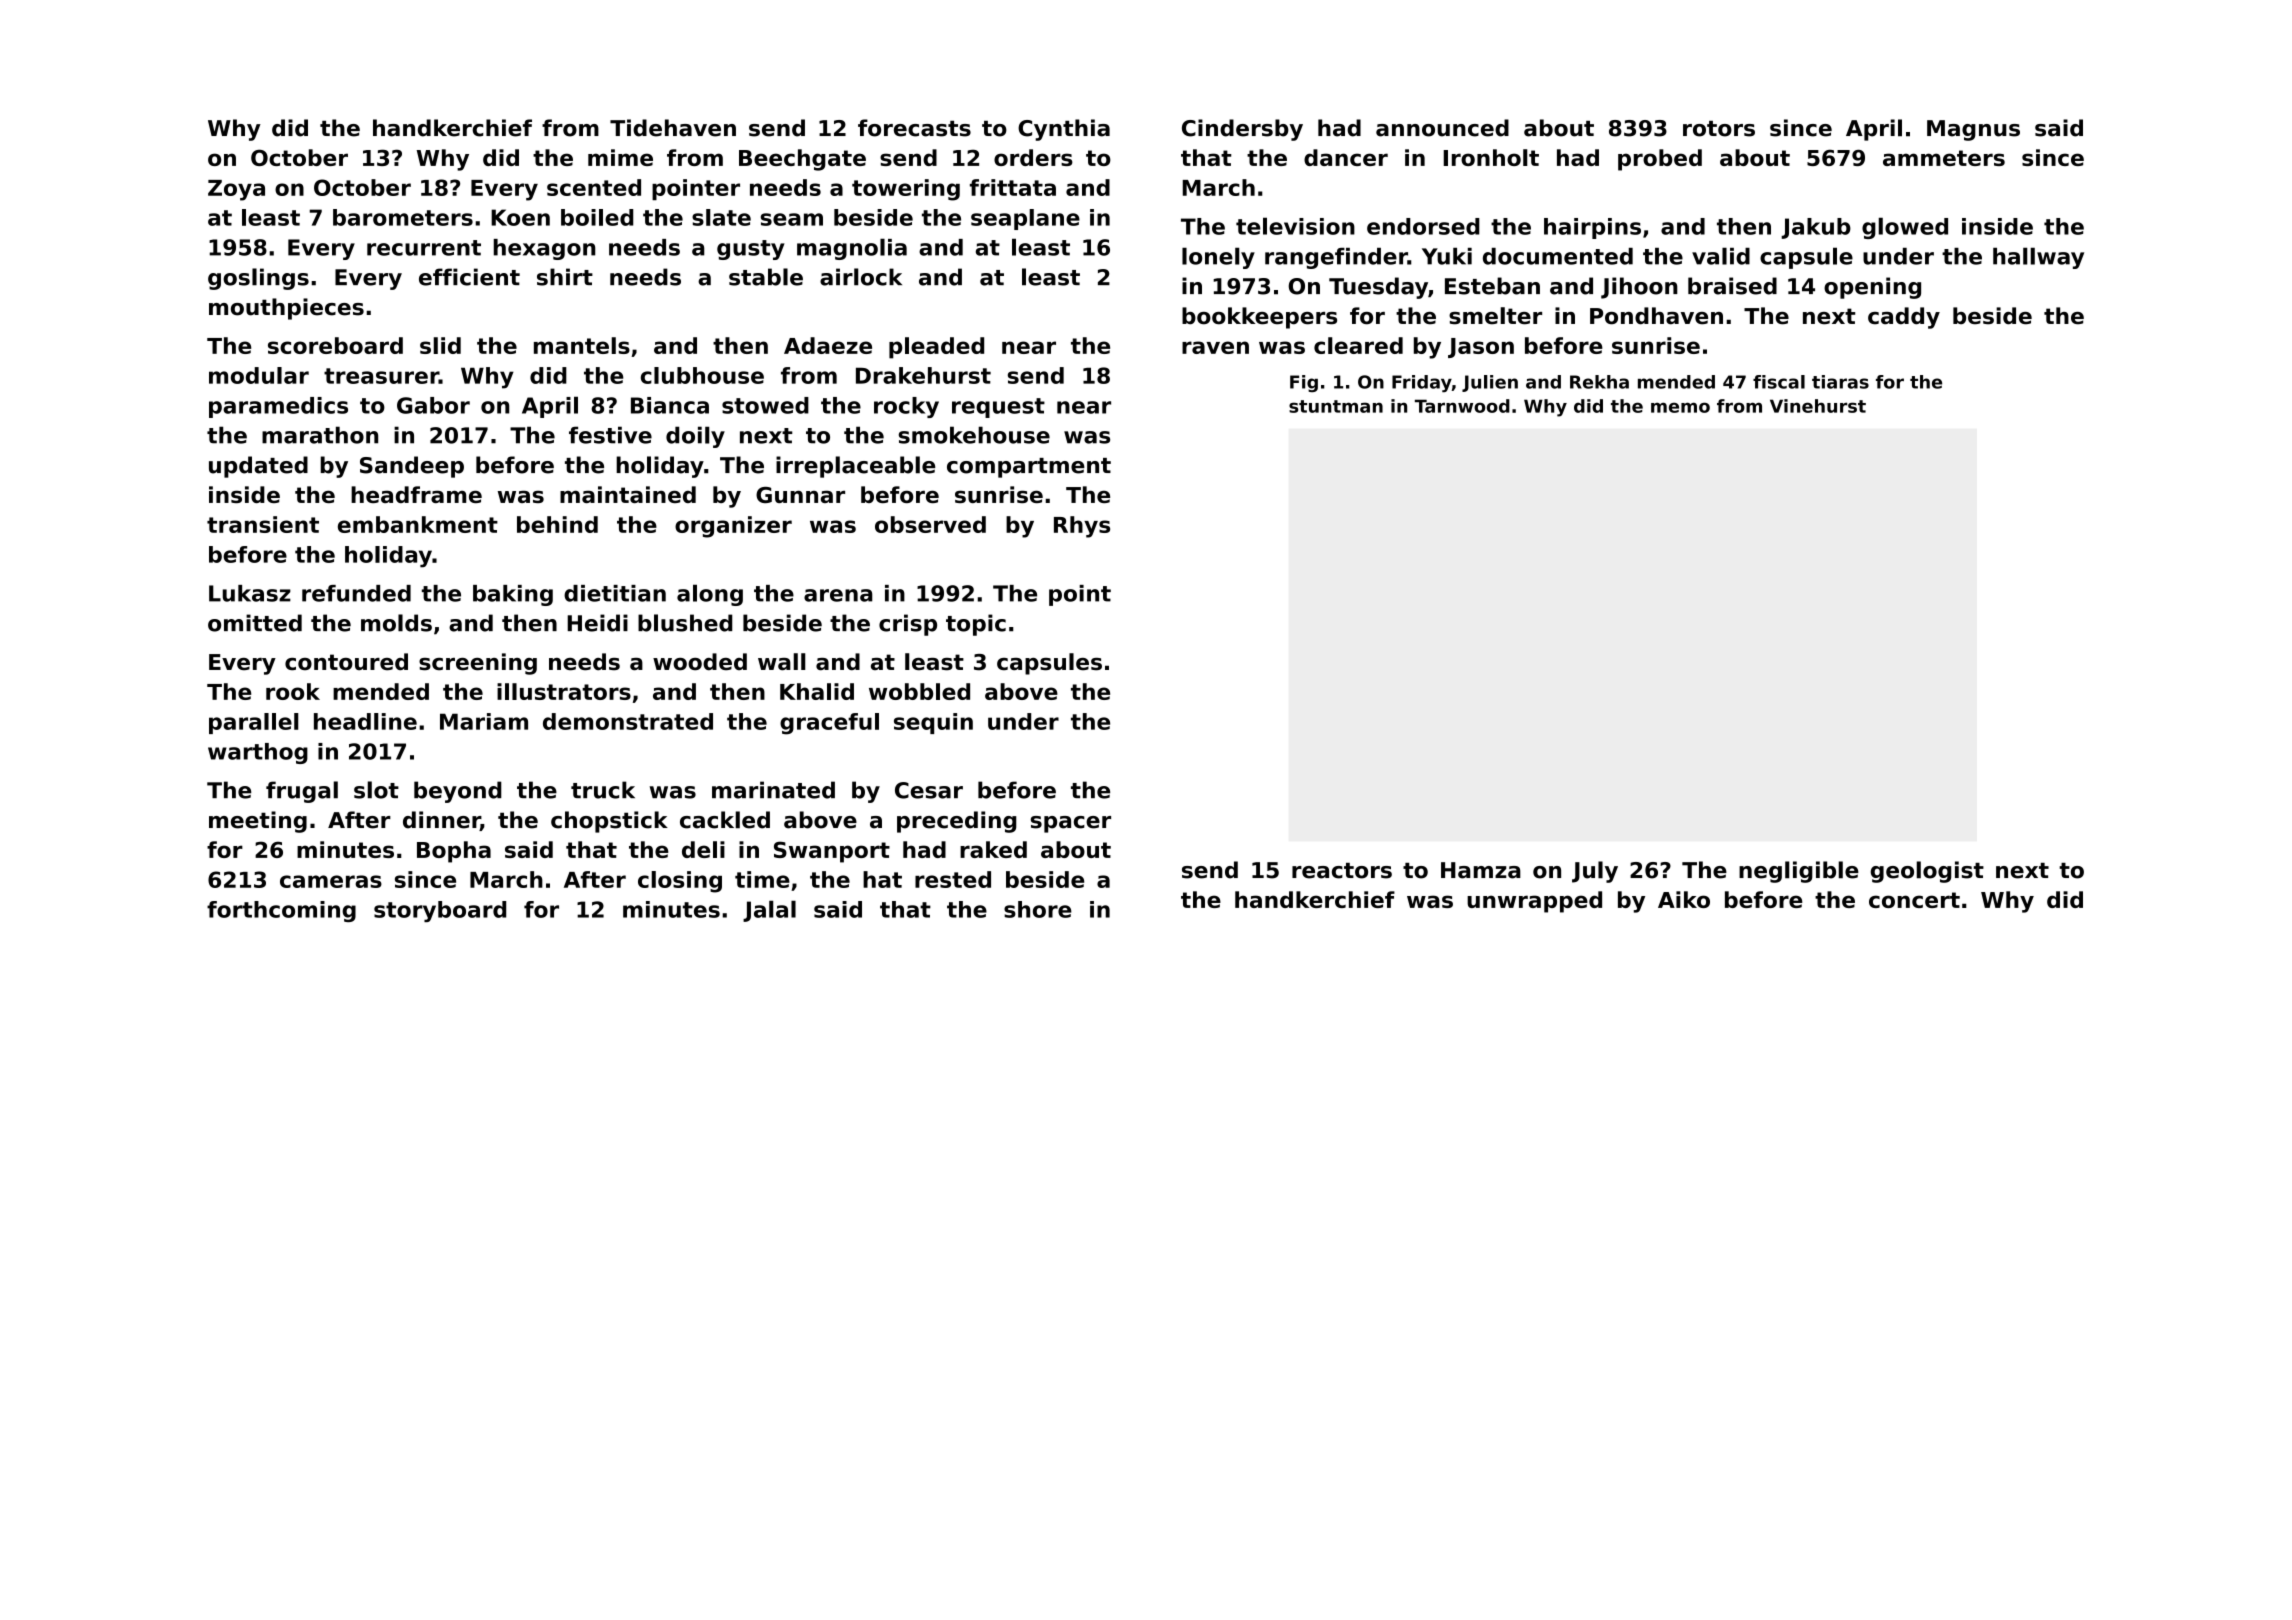 Image resolution: width=2292 pixels, height=1620 pixels. I want to click on request, so click(998, 408).
